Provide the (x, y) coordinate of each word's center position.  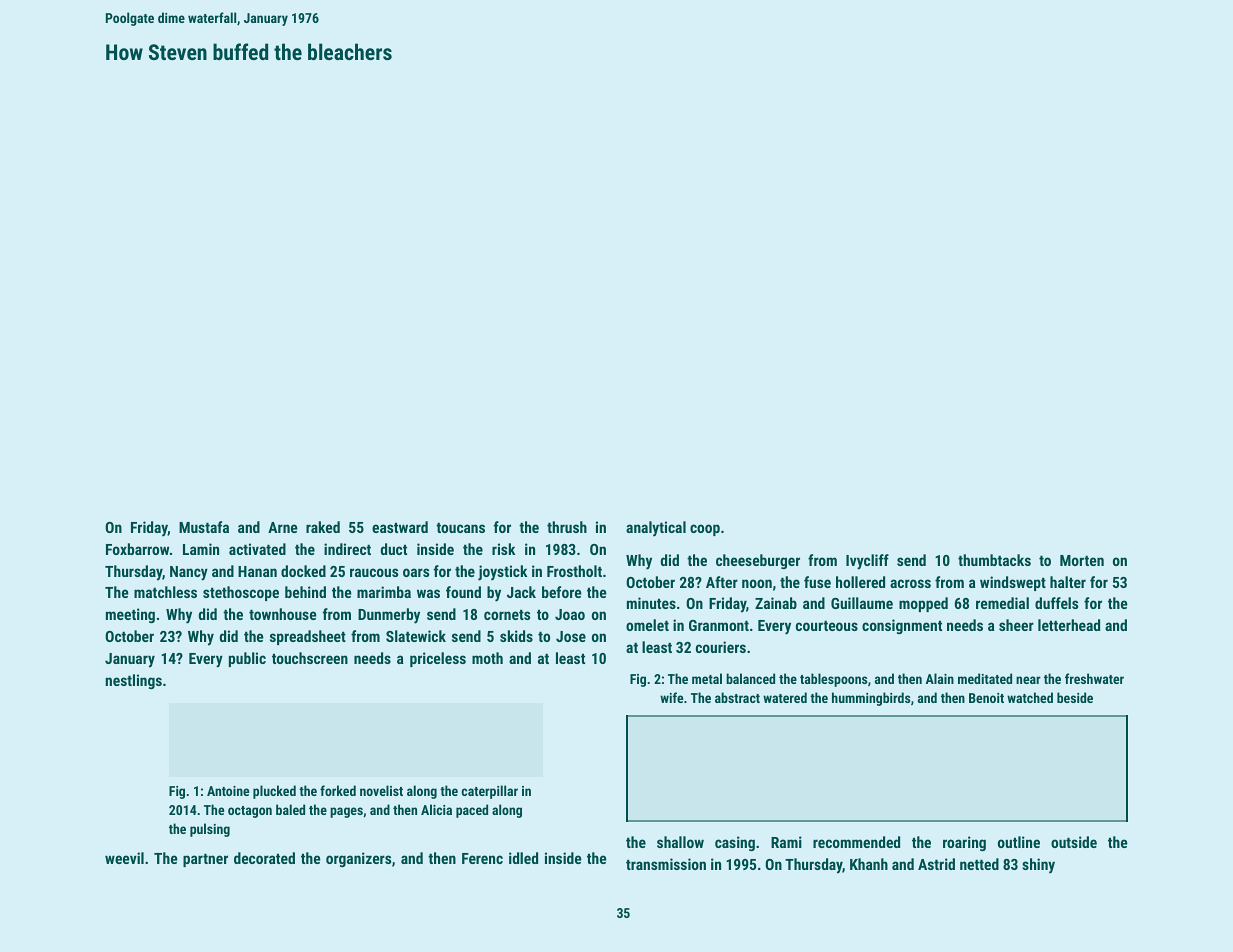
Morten (1082, 560)
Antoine (228, 791)
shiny (1038, 866)
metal (707, 678)
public (247, 659)
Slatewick (416, 636)
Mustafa (204, 527)
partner (205, 860)
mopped (923, 604)
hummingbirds (871, 699)
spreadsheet (308, 637)
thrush (567, 527)
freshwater (1094, 678)
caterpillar (489, 792)
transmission (666, 864)
